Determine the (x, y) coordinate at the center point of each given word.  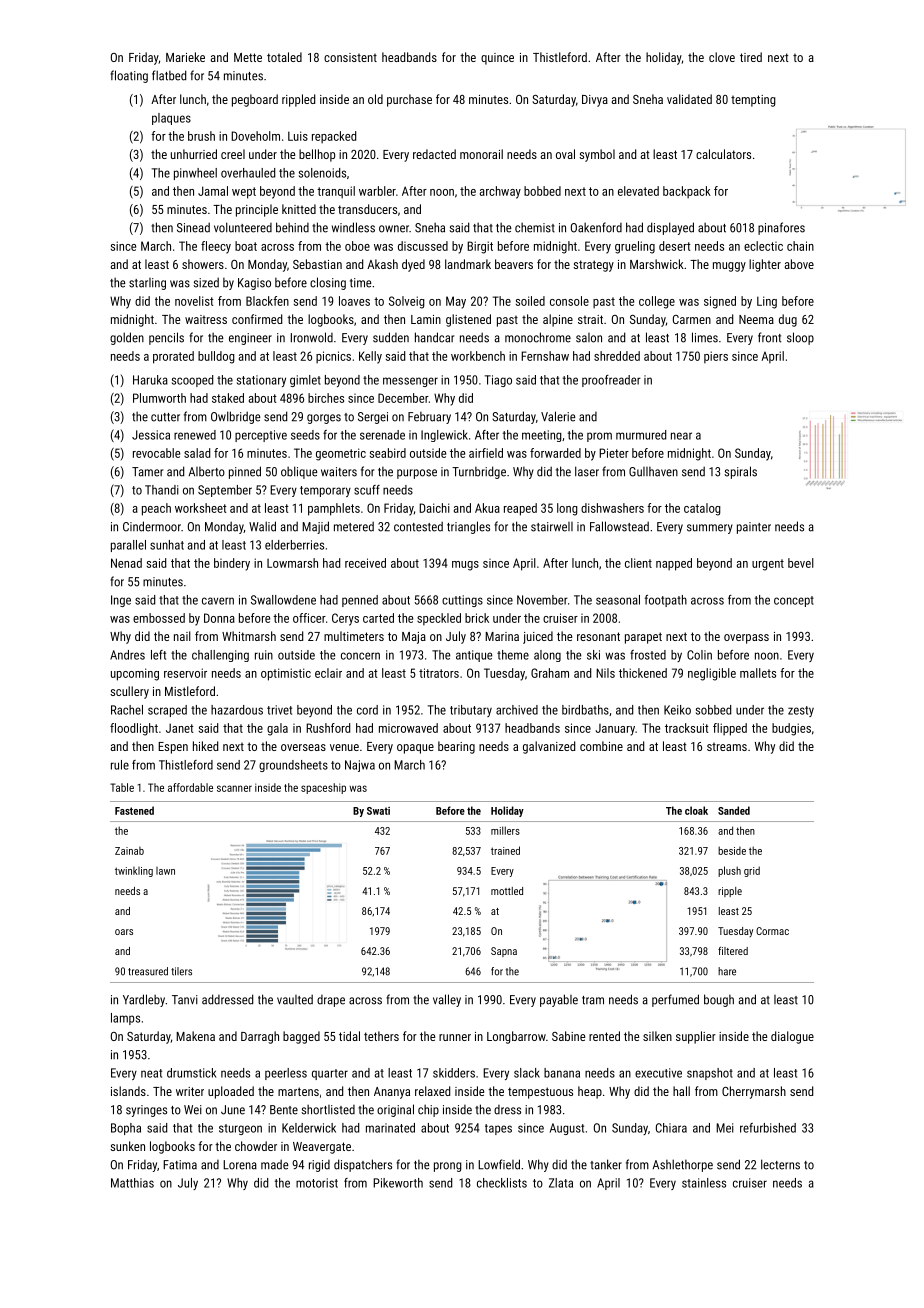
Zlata (561, 1183)
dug (788, 320)
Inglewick (444, 436)
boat (246, 246)
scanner (234, 788)
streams (727, 747)
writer (190, 1091)
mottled (507, 891)
